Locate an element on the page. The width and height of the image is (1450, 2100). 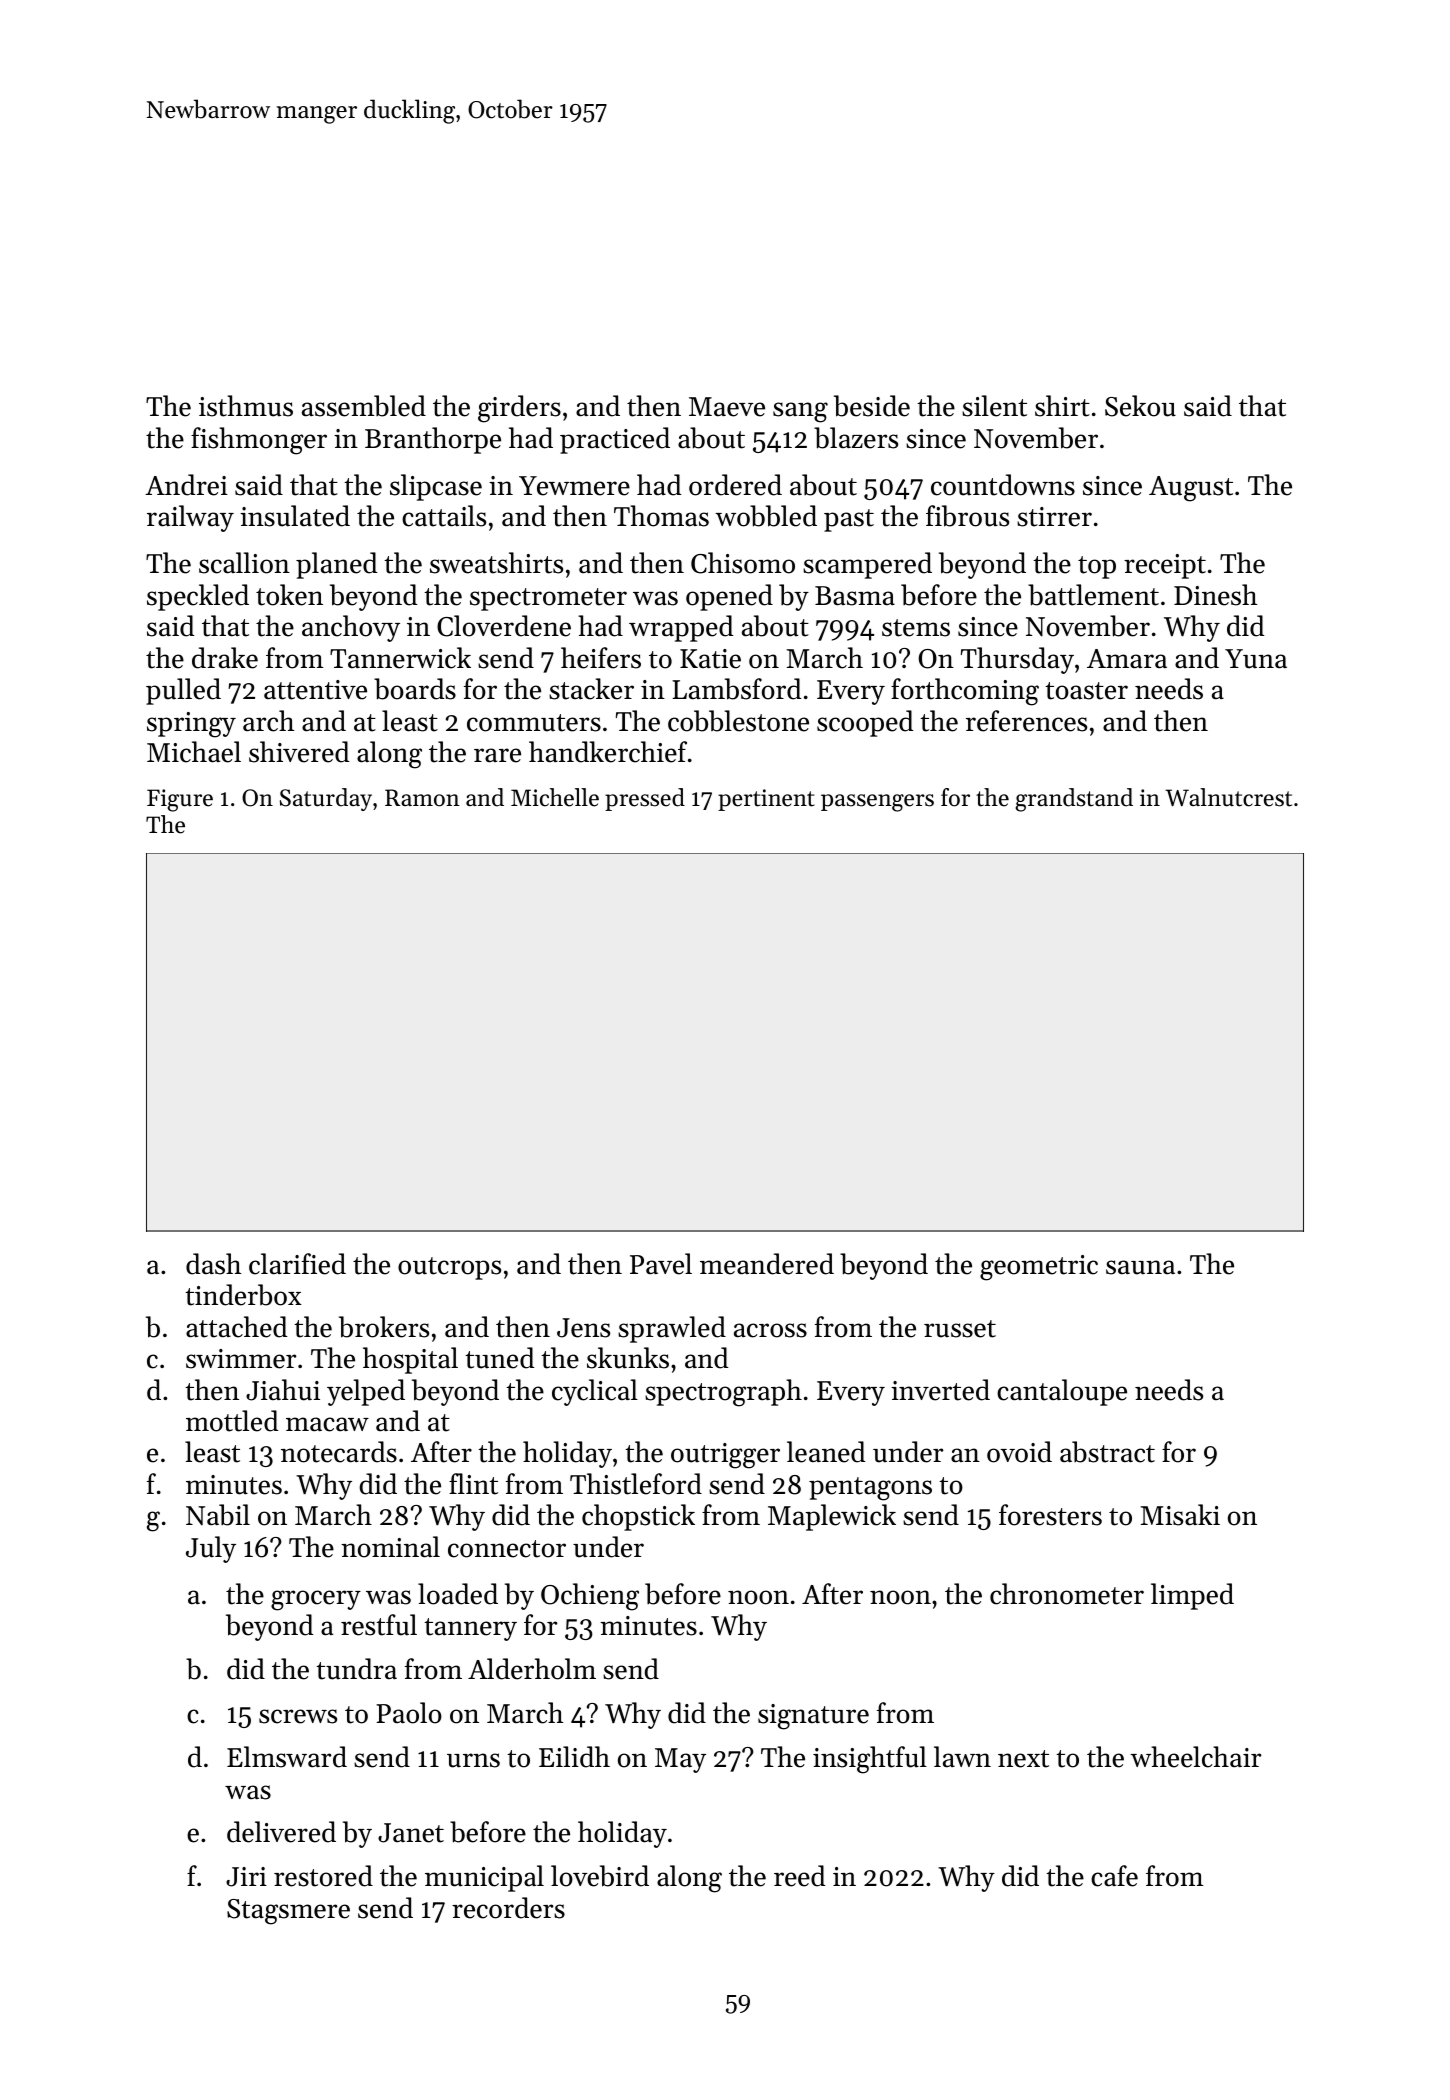
girders is located at coordinates (519, 409).
